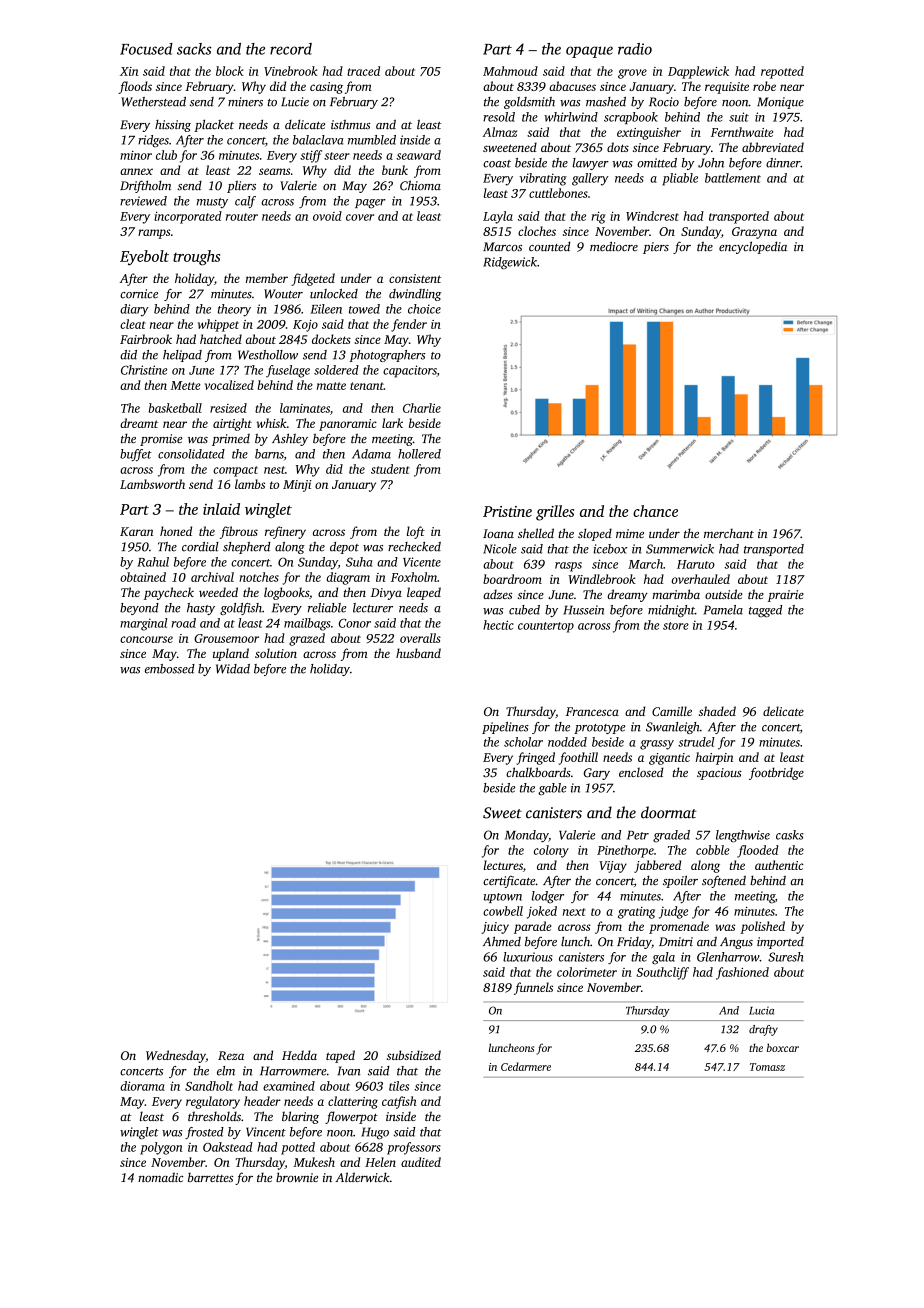 The image size is (924, 1308). I want to click on radio, so click(635, 49).
